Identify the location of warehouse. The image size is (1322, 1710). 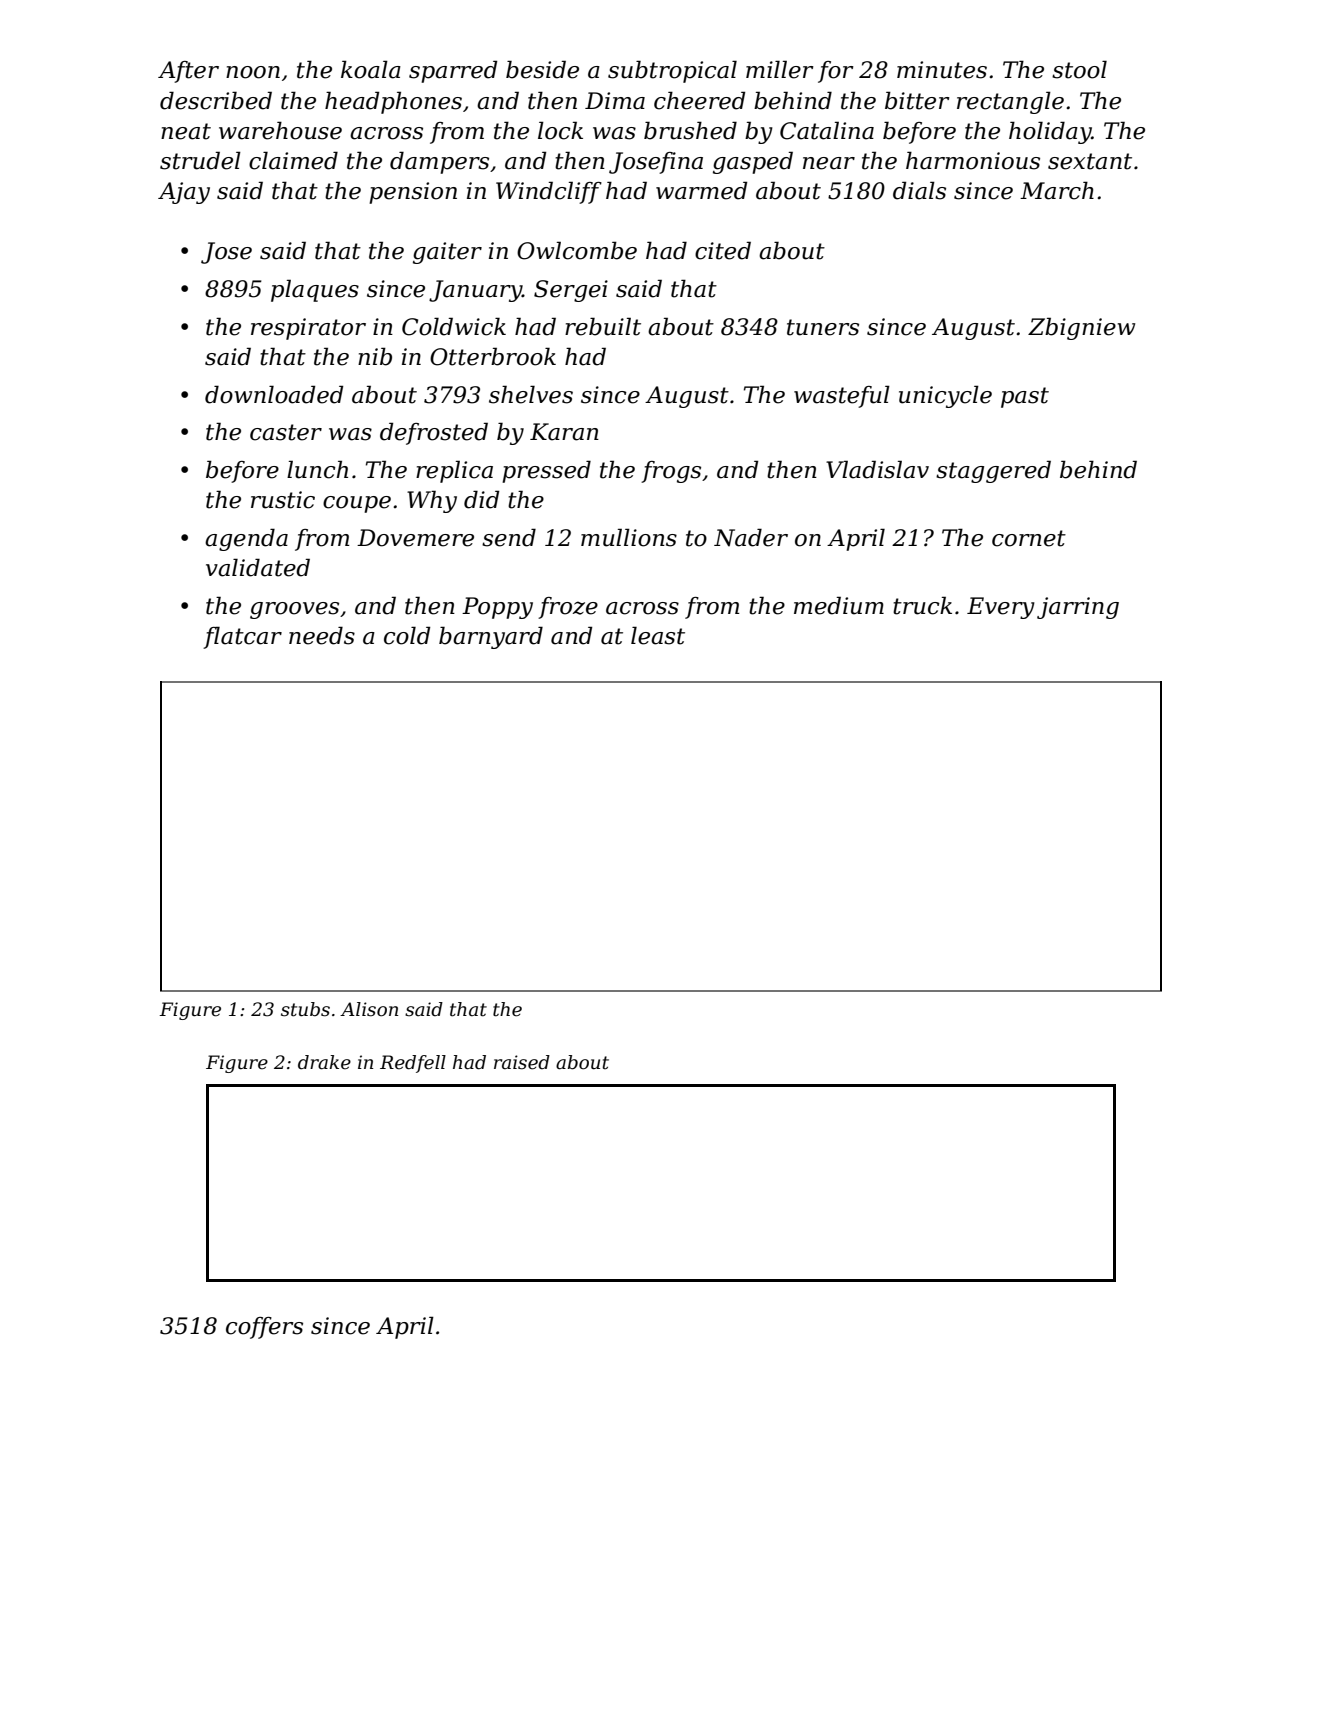
(280, 130).
